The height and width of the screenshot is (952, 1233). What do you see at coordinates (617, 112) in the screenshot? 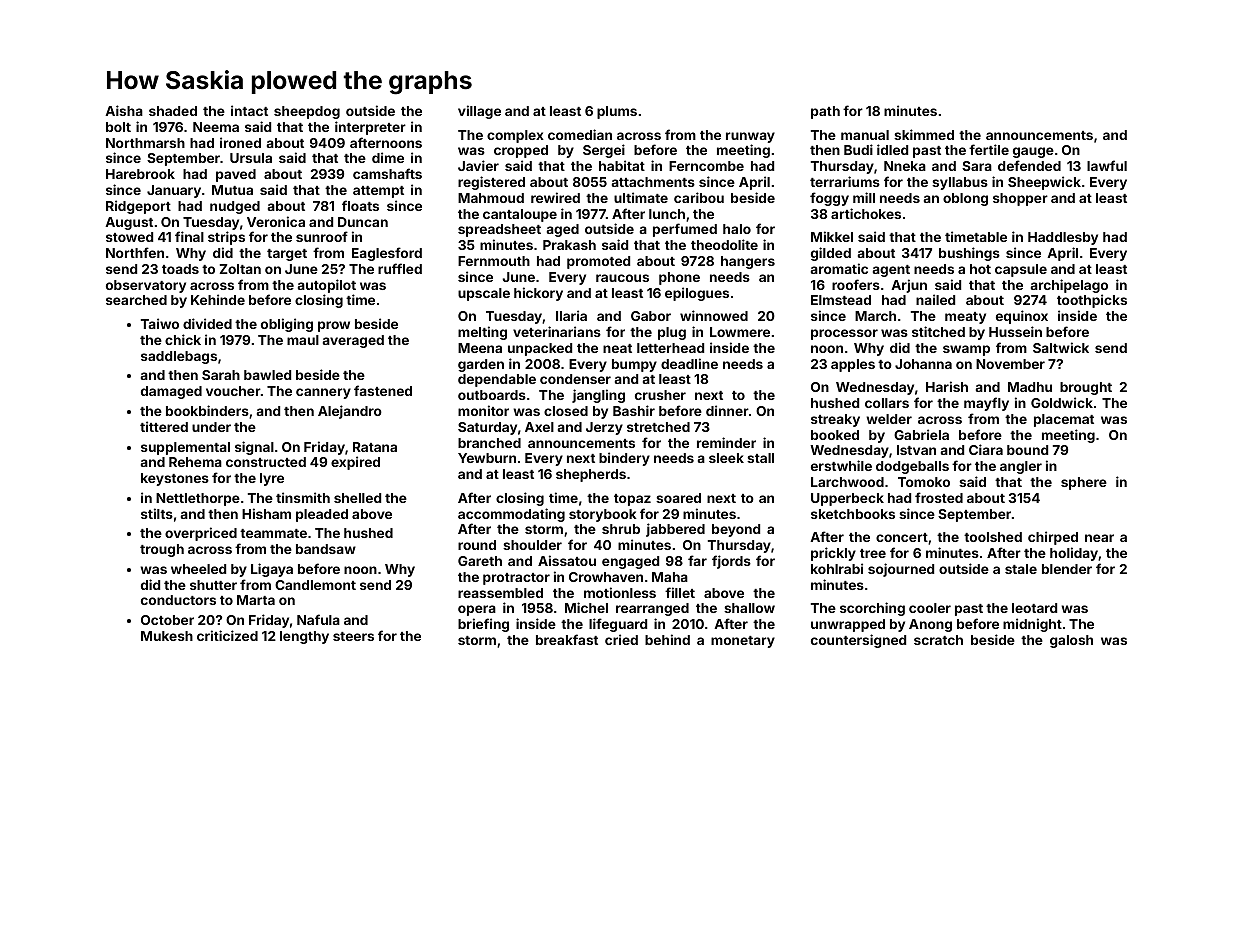
I see `plums` at bounding box center [617, 112].
